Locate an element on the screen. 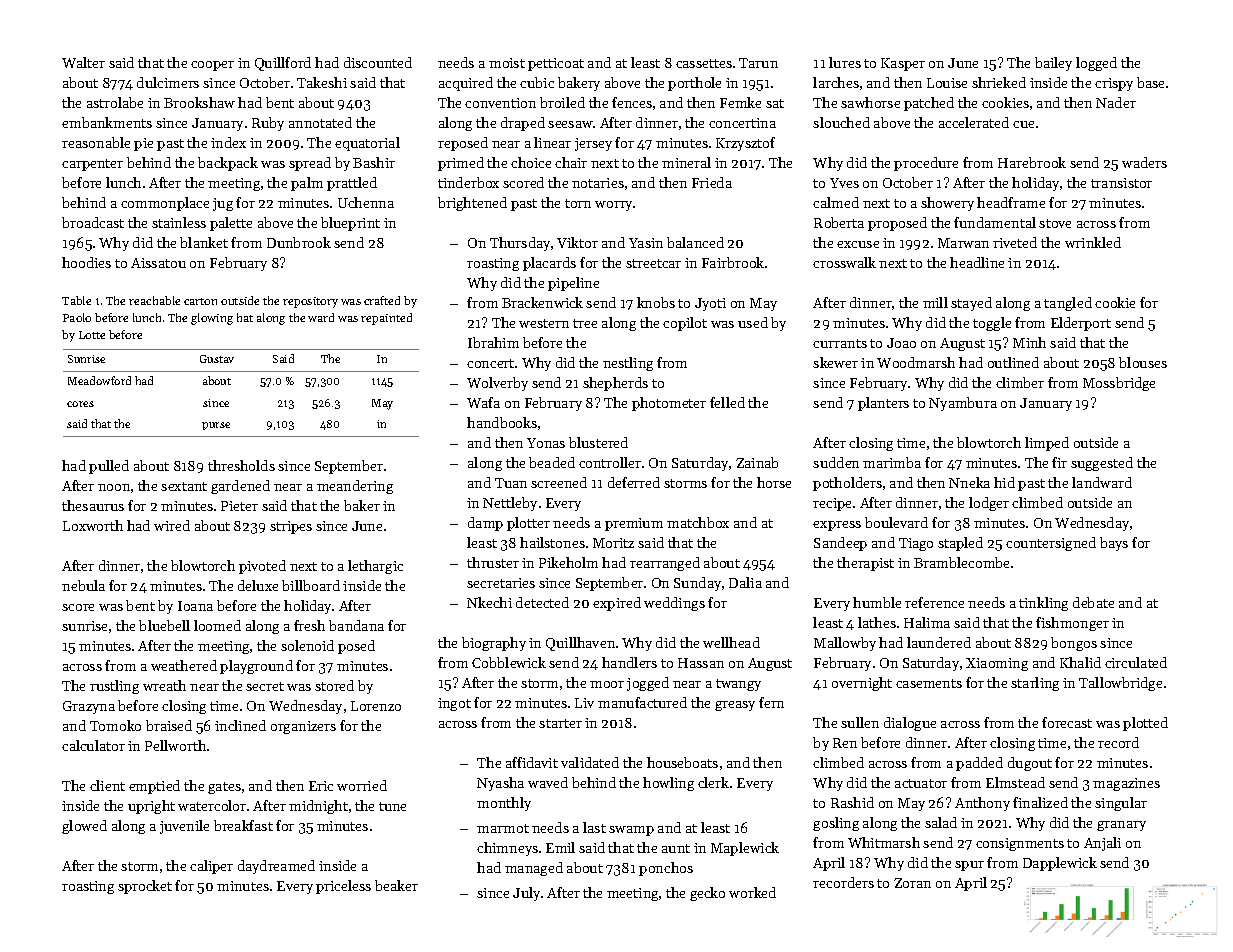  Marwan is located at coordinates (963, 243).
